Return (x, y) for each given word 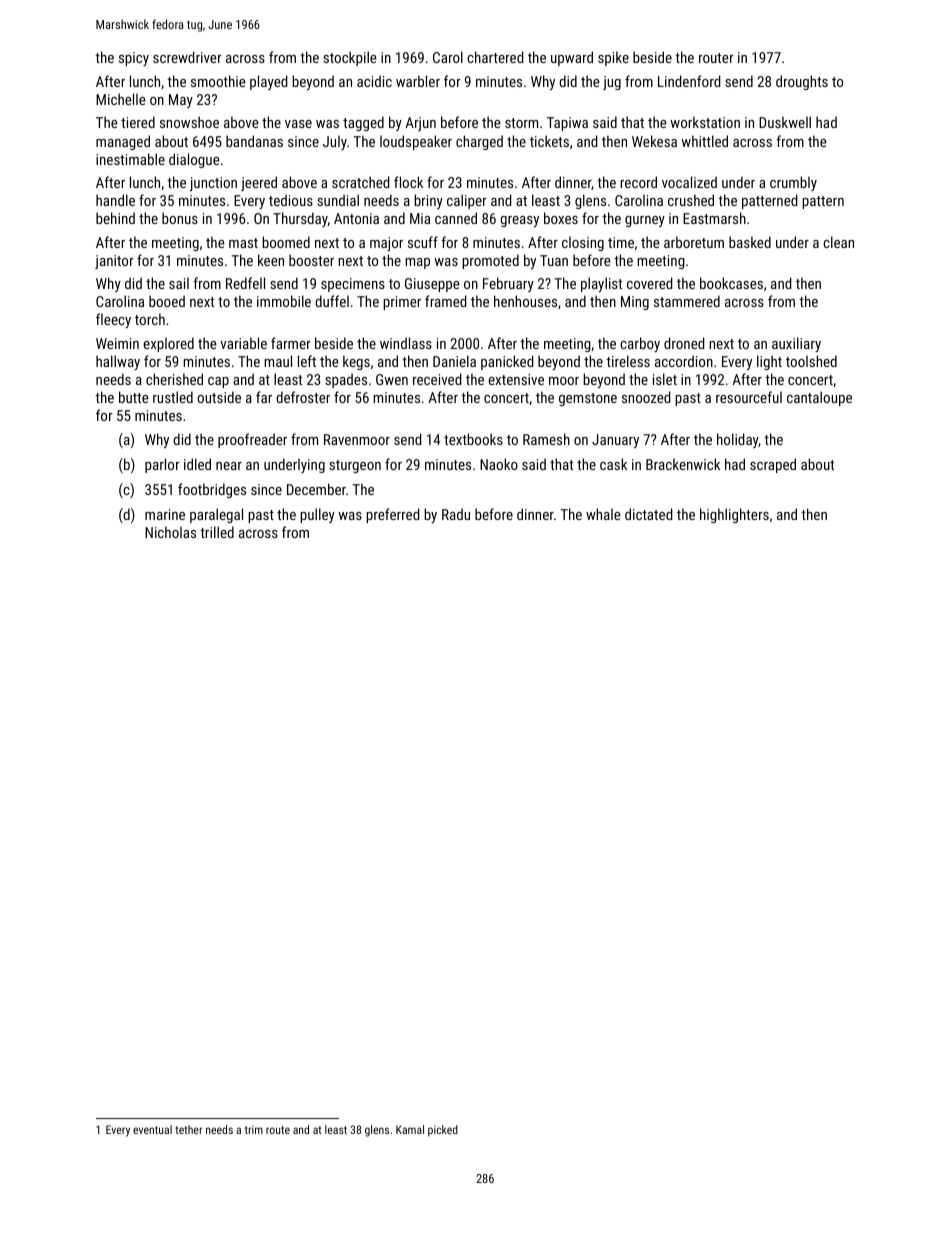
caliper (467, 201)
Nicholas (170, 532)
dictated (649, 514)
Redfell (245, 283)
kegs (356, 362)
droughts (802, 82)
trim (254, 1129)
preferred (393, 515)
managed (123, 142)
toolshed (811, 361)
